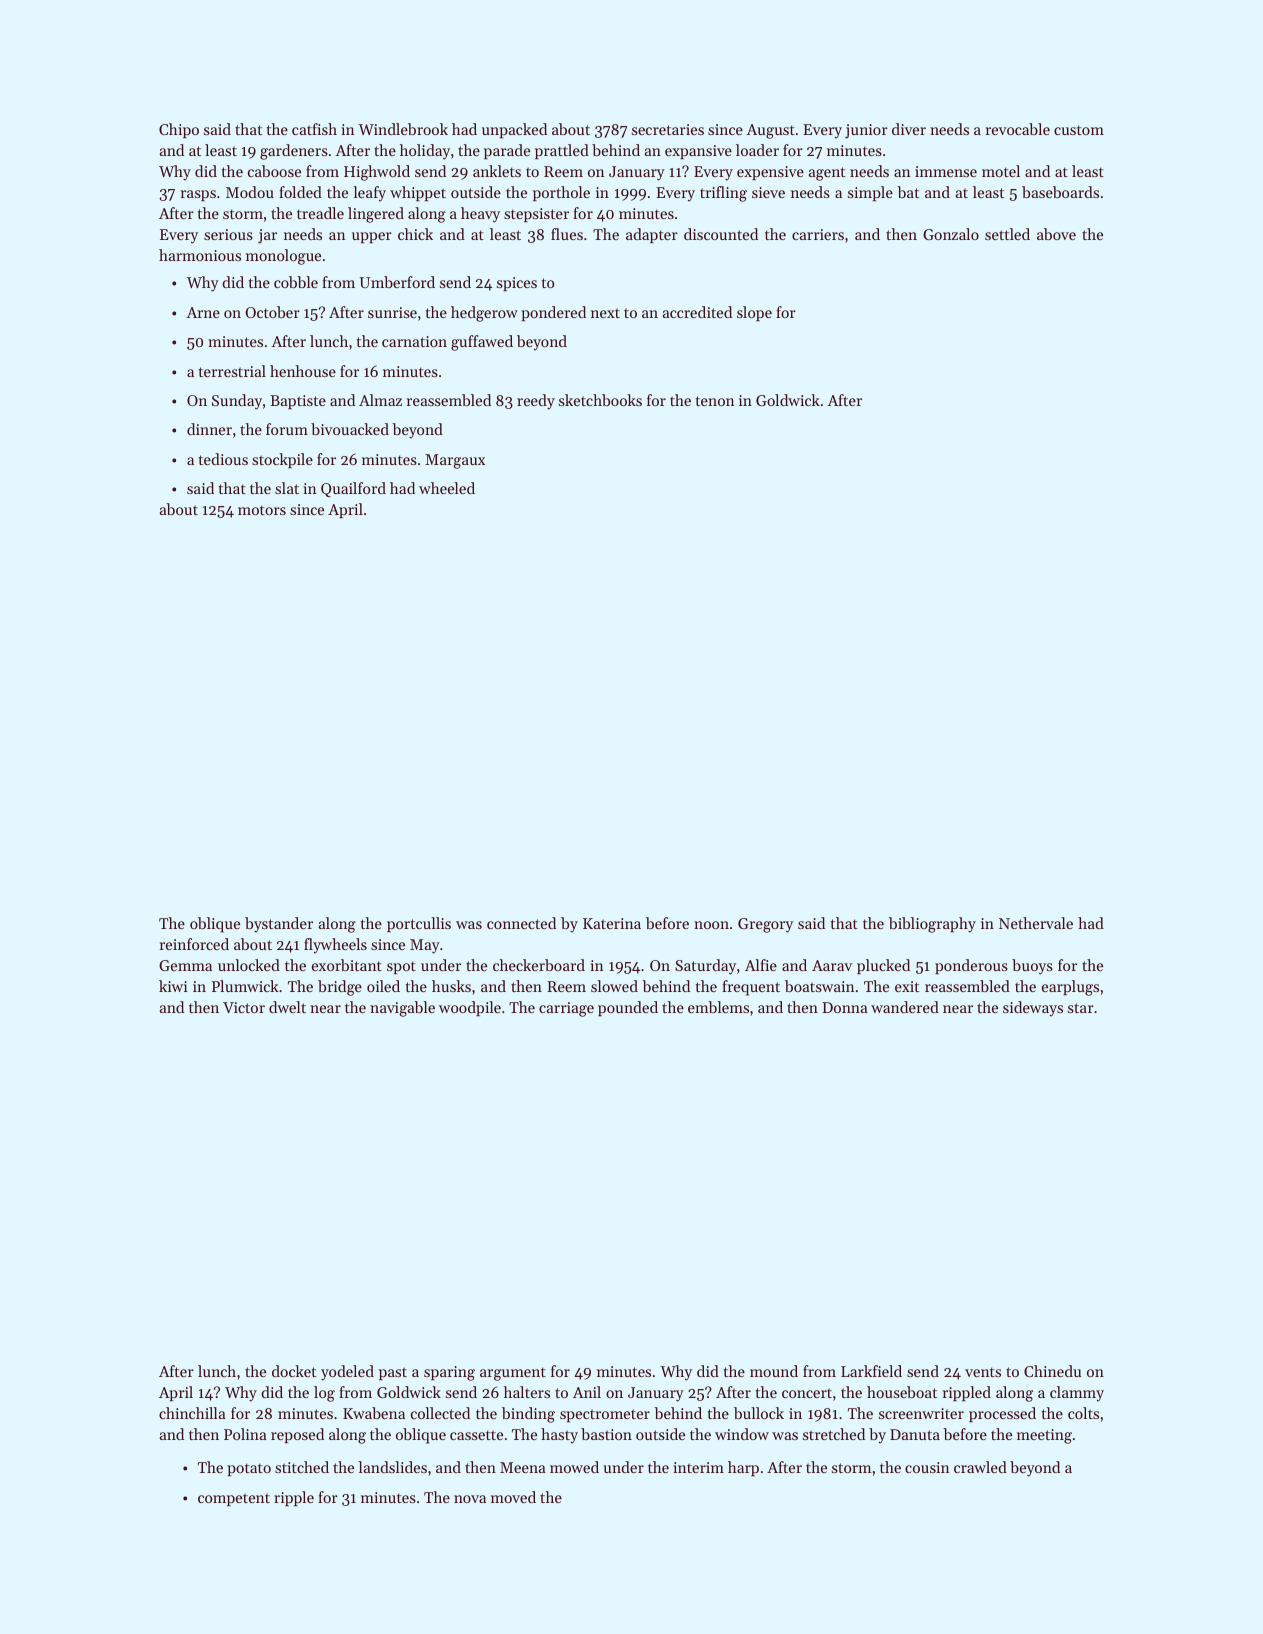 The image size is (1263, 1634). Describe the element at coordinates (194, 944) in the image. I see `reinforced` at that location.
